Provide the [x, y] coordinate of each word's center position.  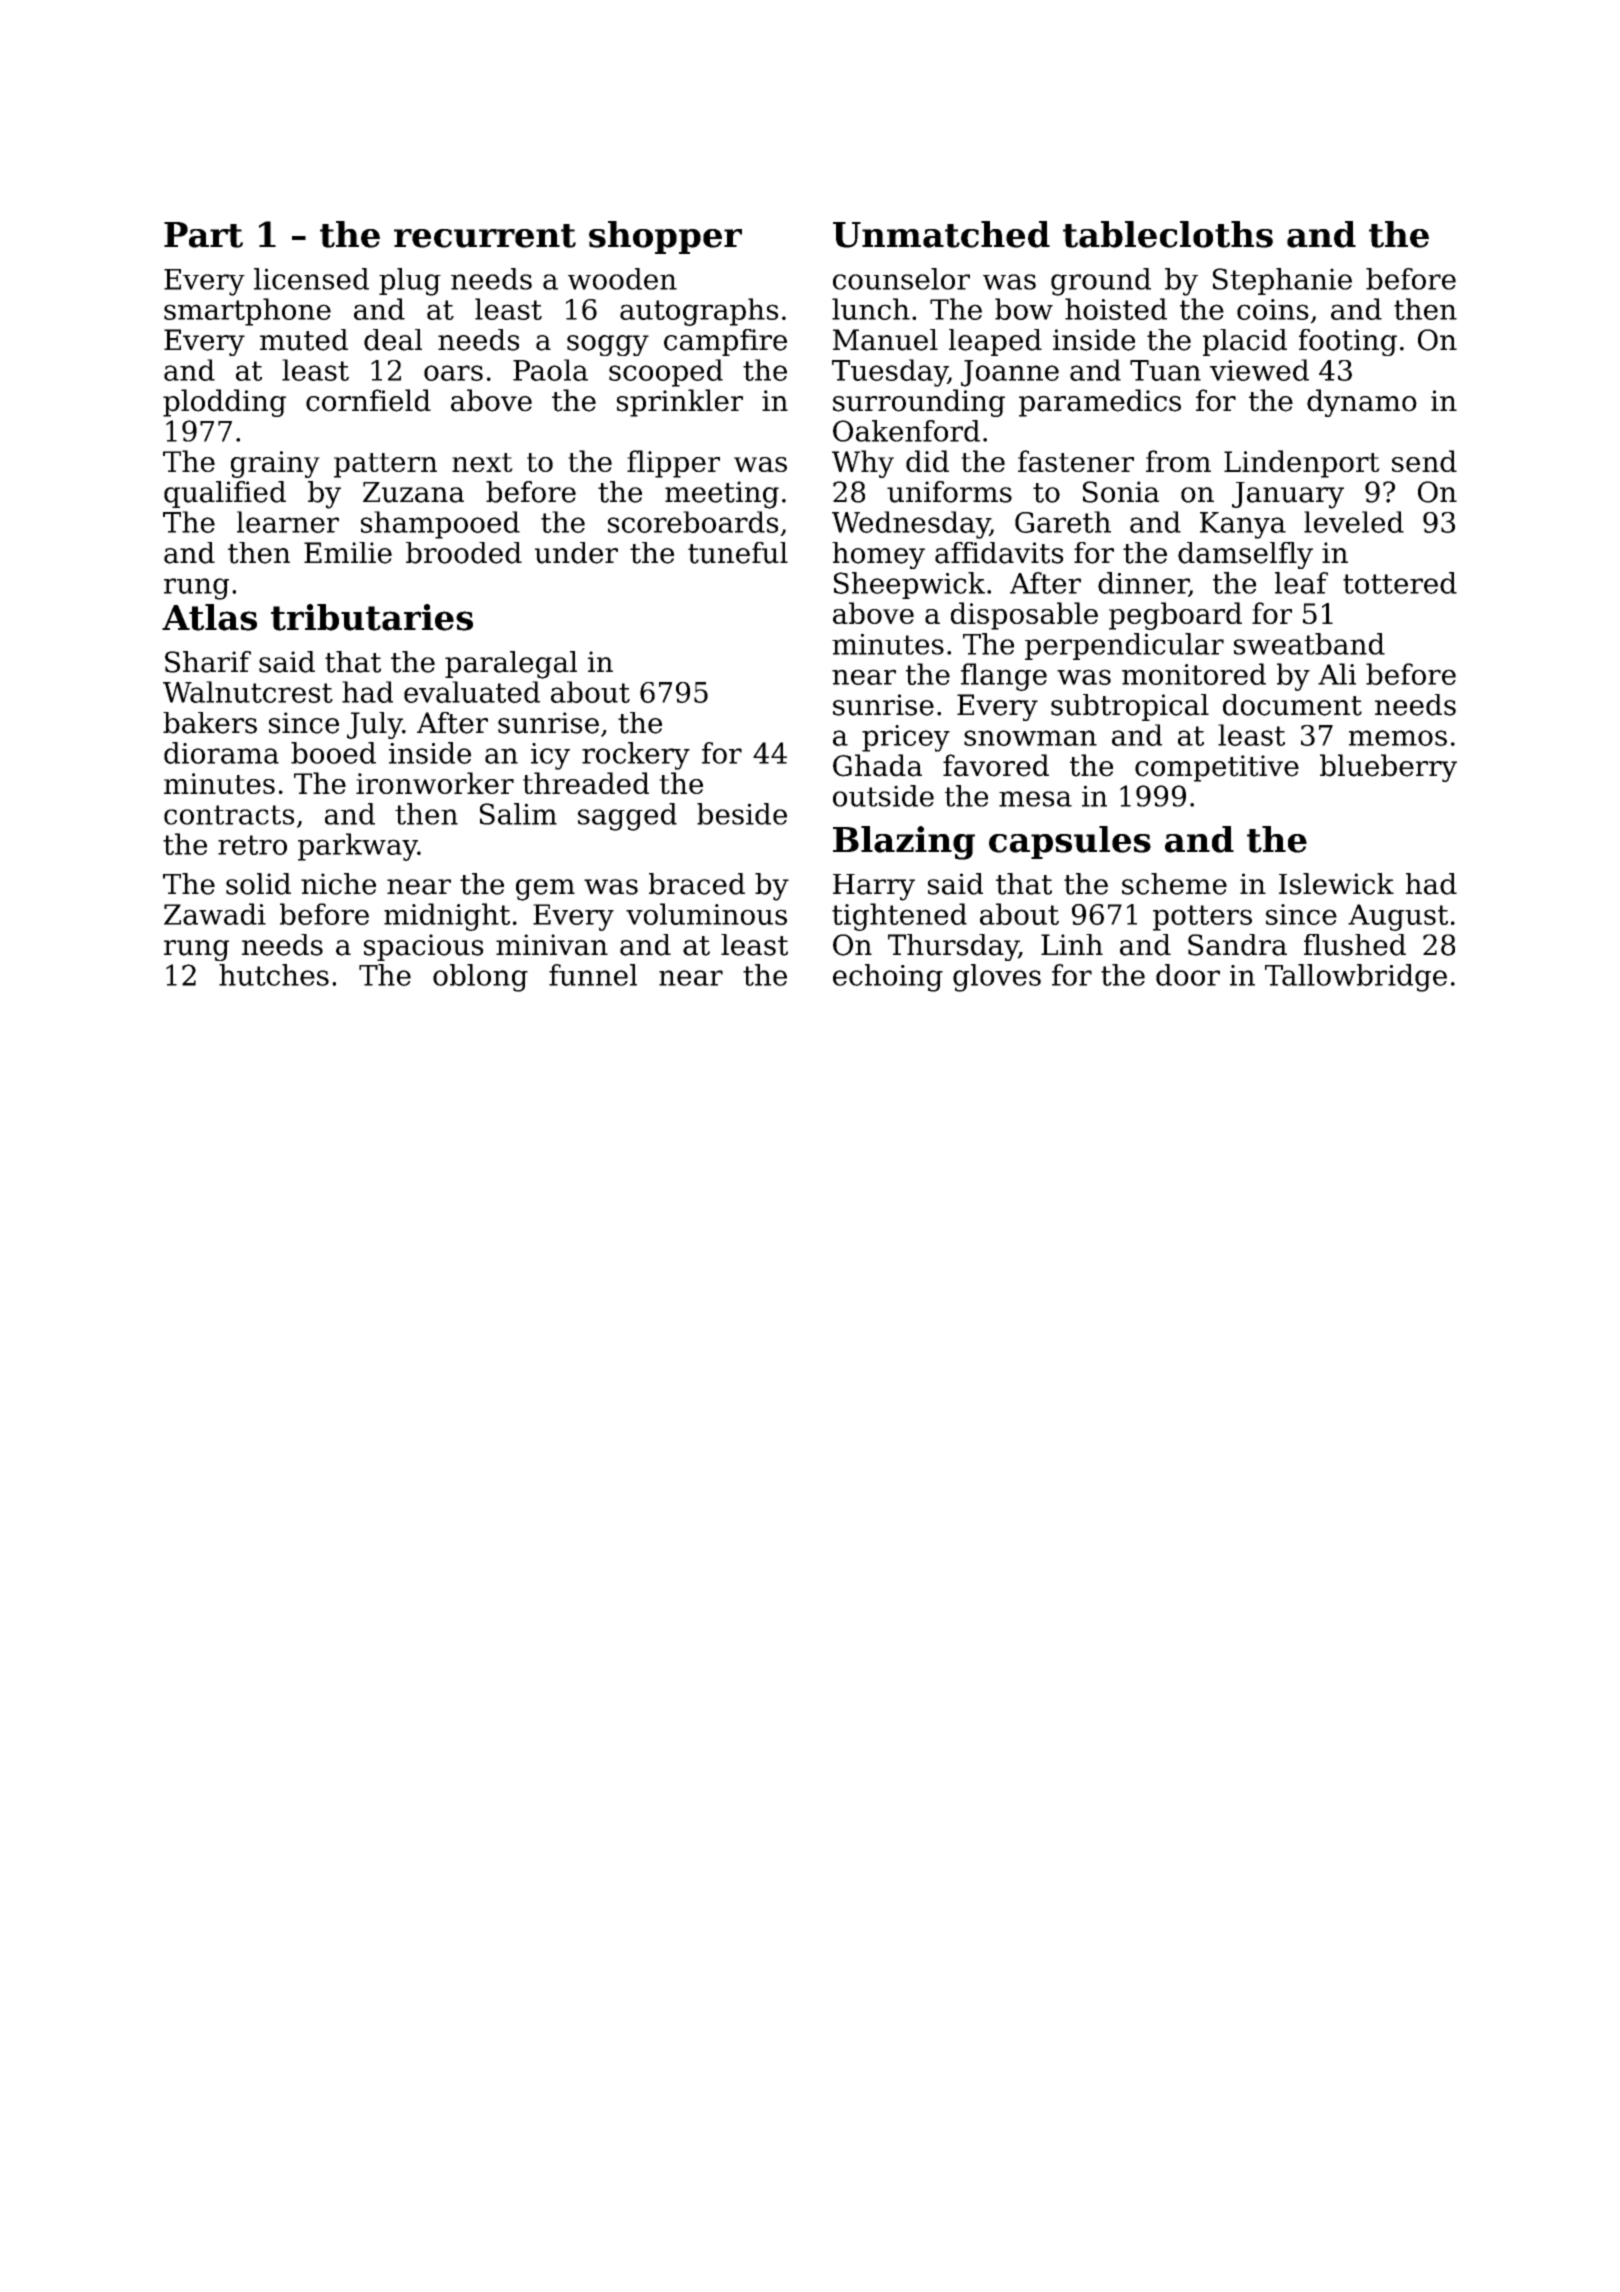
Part [203, 235]
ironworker [435, 783]
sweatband [1309, 644]
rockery [636, 756]
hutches [274, 975]
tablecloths [1168, 234]
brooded [464, 553]
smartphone [247, 312]
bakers [210, 723]
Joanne [1010, 373]
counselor [901, 279]
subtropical [1130, 707]
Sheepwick [909, 585]
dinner [1143, 584]
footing [1348, 342]
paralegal [511, 665]
